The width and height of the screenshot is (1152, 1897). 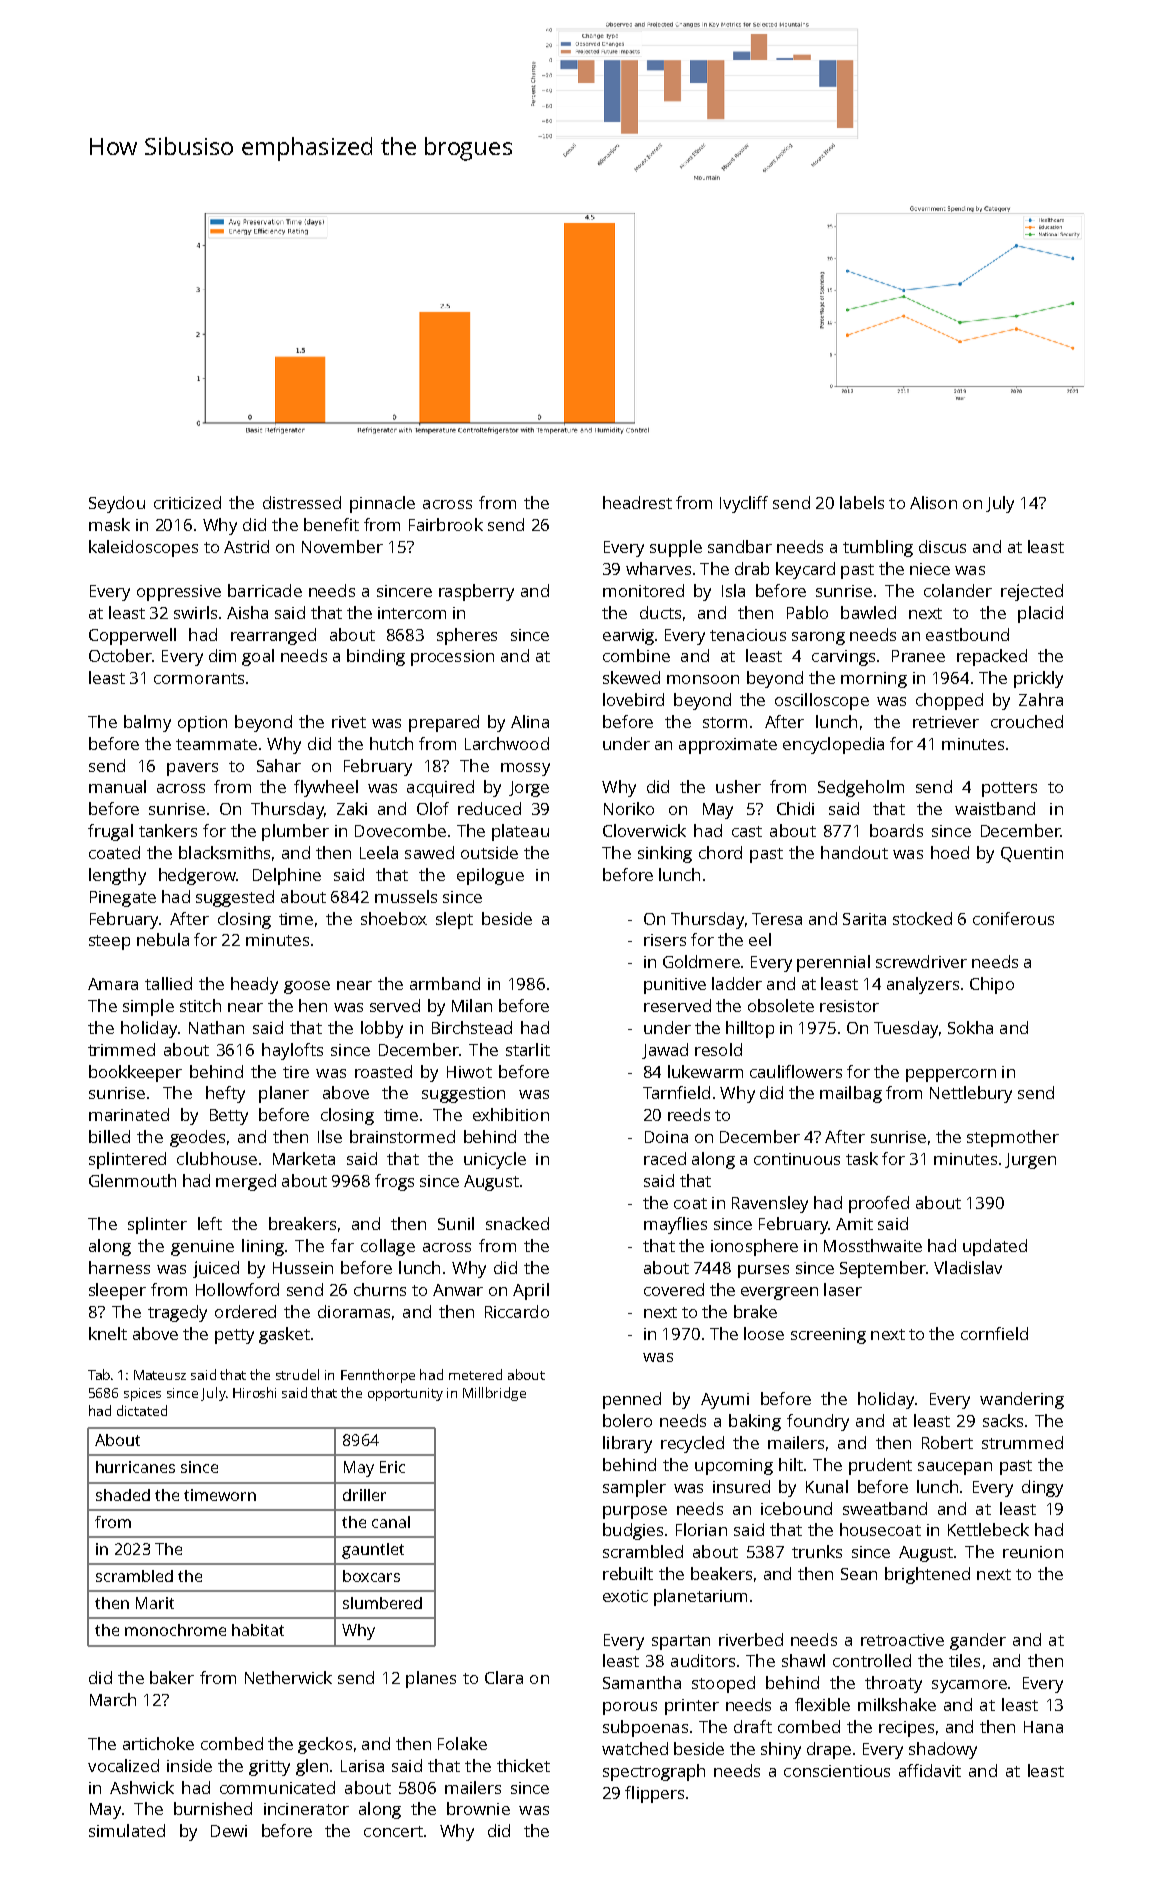 What do you see at coordinates (893, 1684) in the screenshot?
I see `throaty` at bounding box center [893, 1684].
